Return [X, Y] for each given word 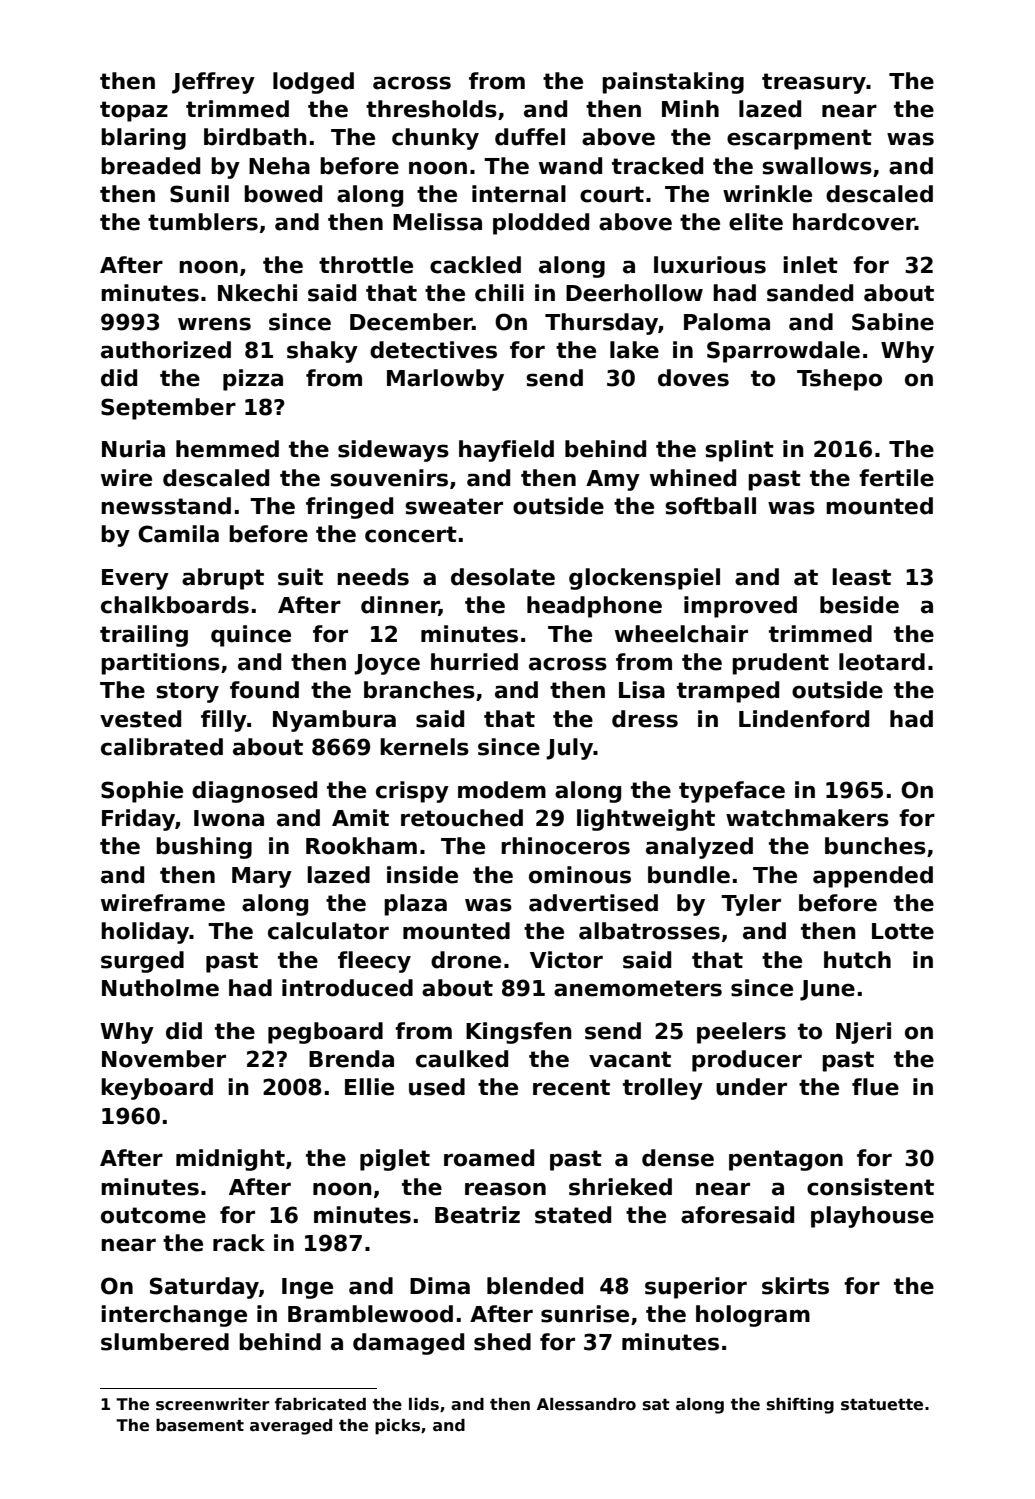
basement [200, 1425]
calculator [328, 931]
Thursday [601, 324]
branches [419, 690]
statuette [882, 1405]
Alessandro [586, 1404]
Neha [279, 166]
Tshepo [839, 380]
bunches [875, 846]
